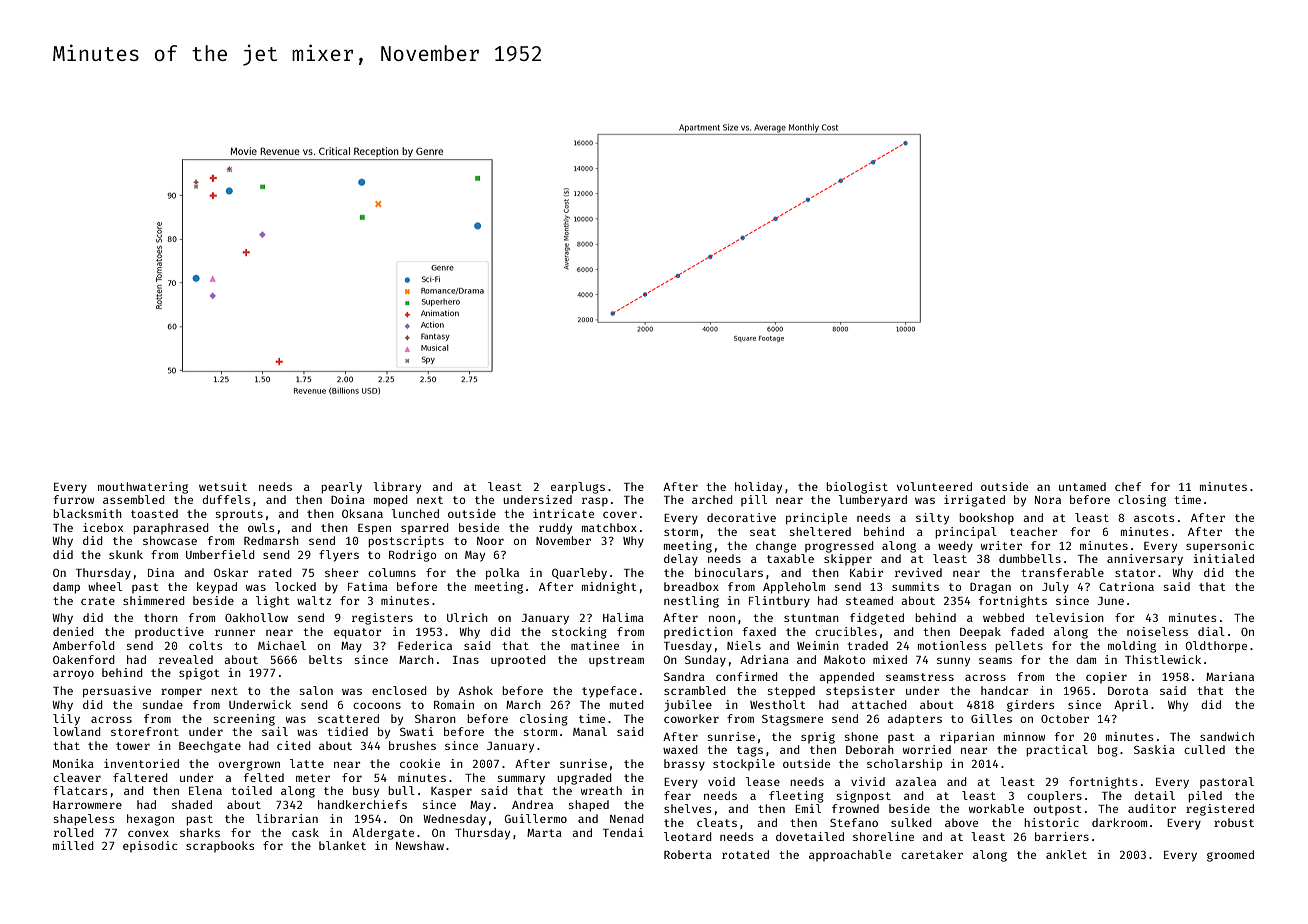  Describe the element at coordinates (590, 731) in the image. I see `Manal` at that location.
